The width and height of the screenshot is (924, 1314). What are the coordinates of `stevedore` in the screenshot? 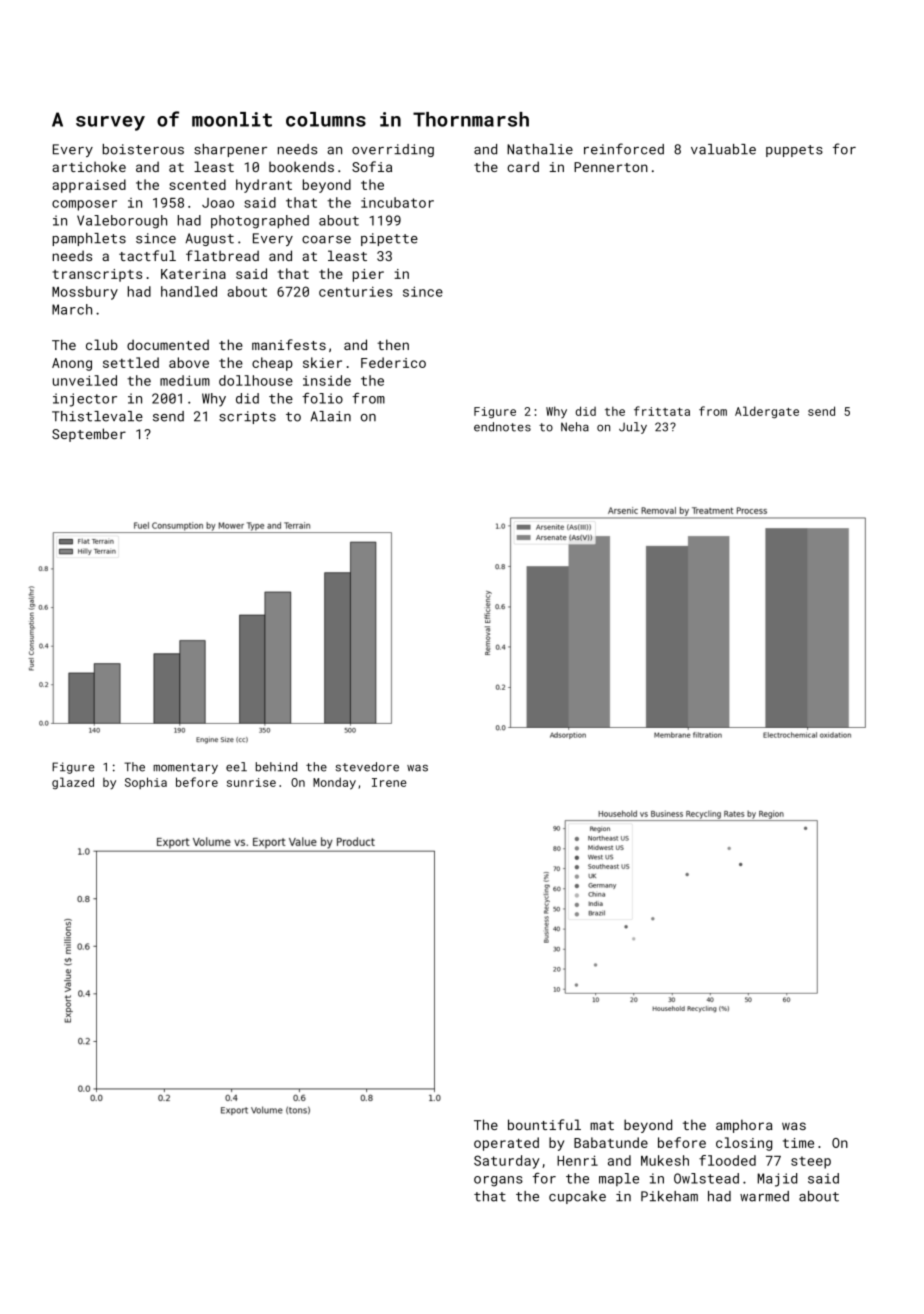 It's located at (367, 767).
